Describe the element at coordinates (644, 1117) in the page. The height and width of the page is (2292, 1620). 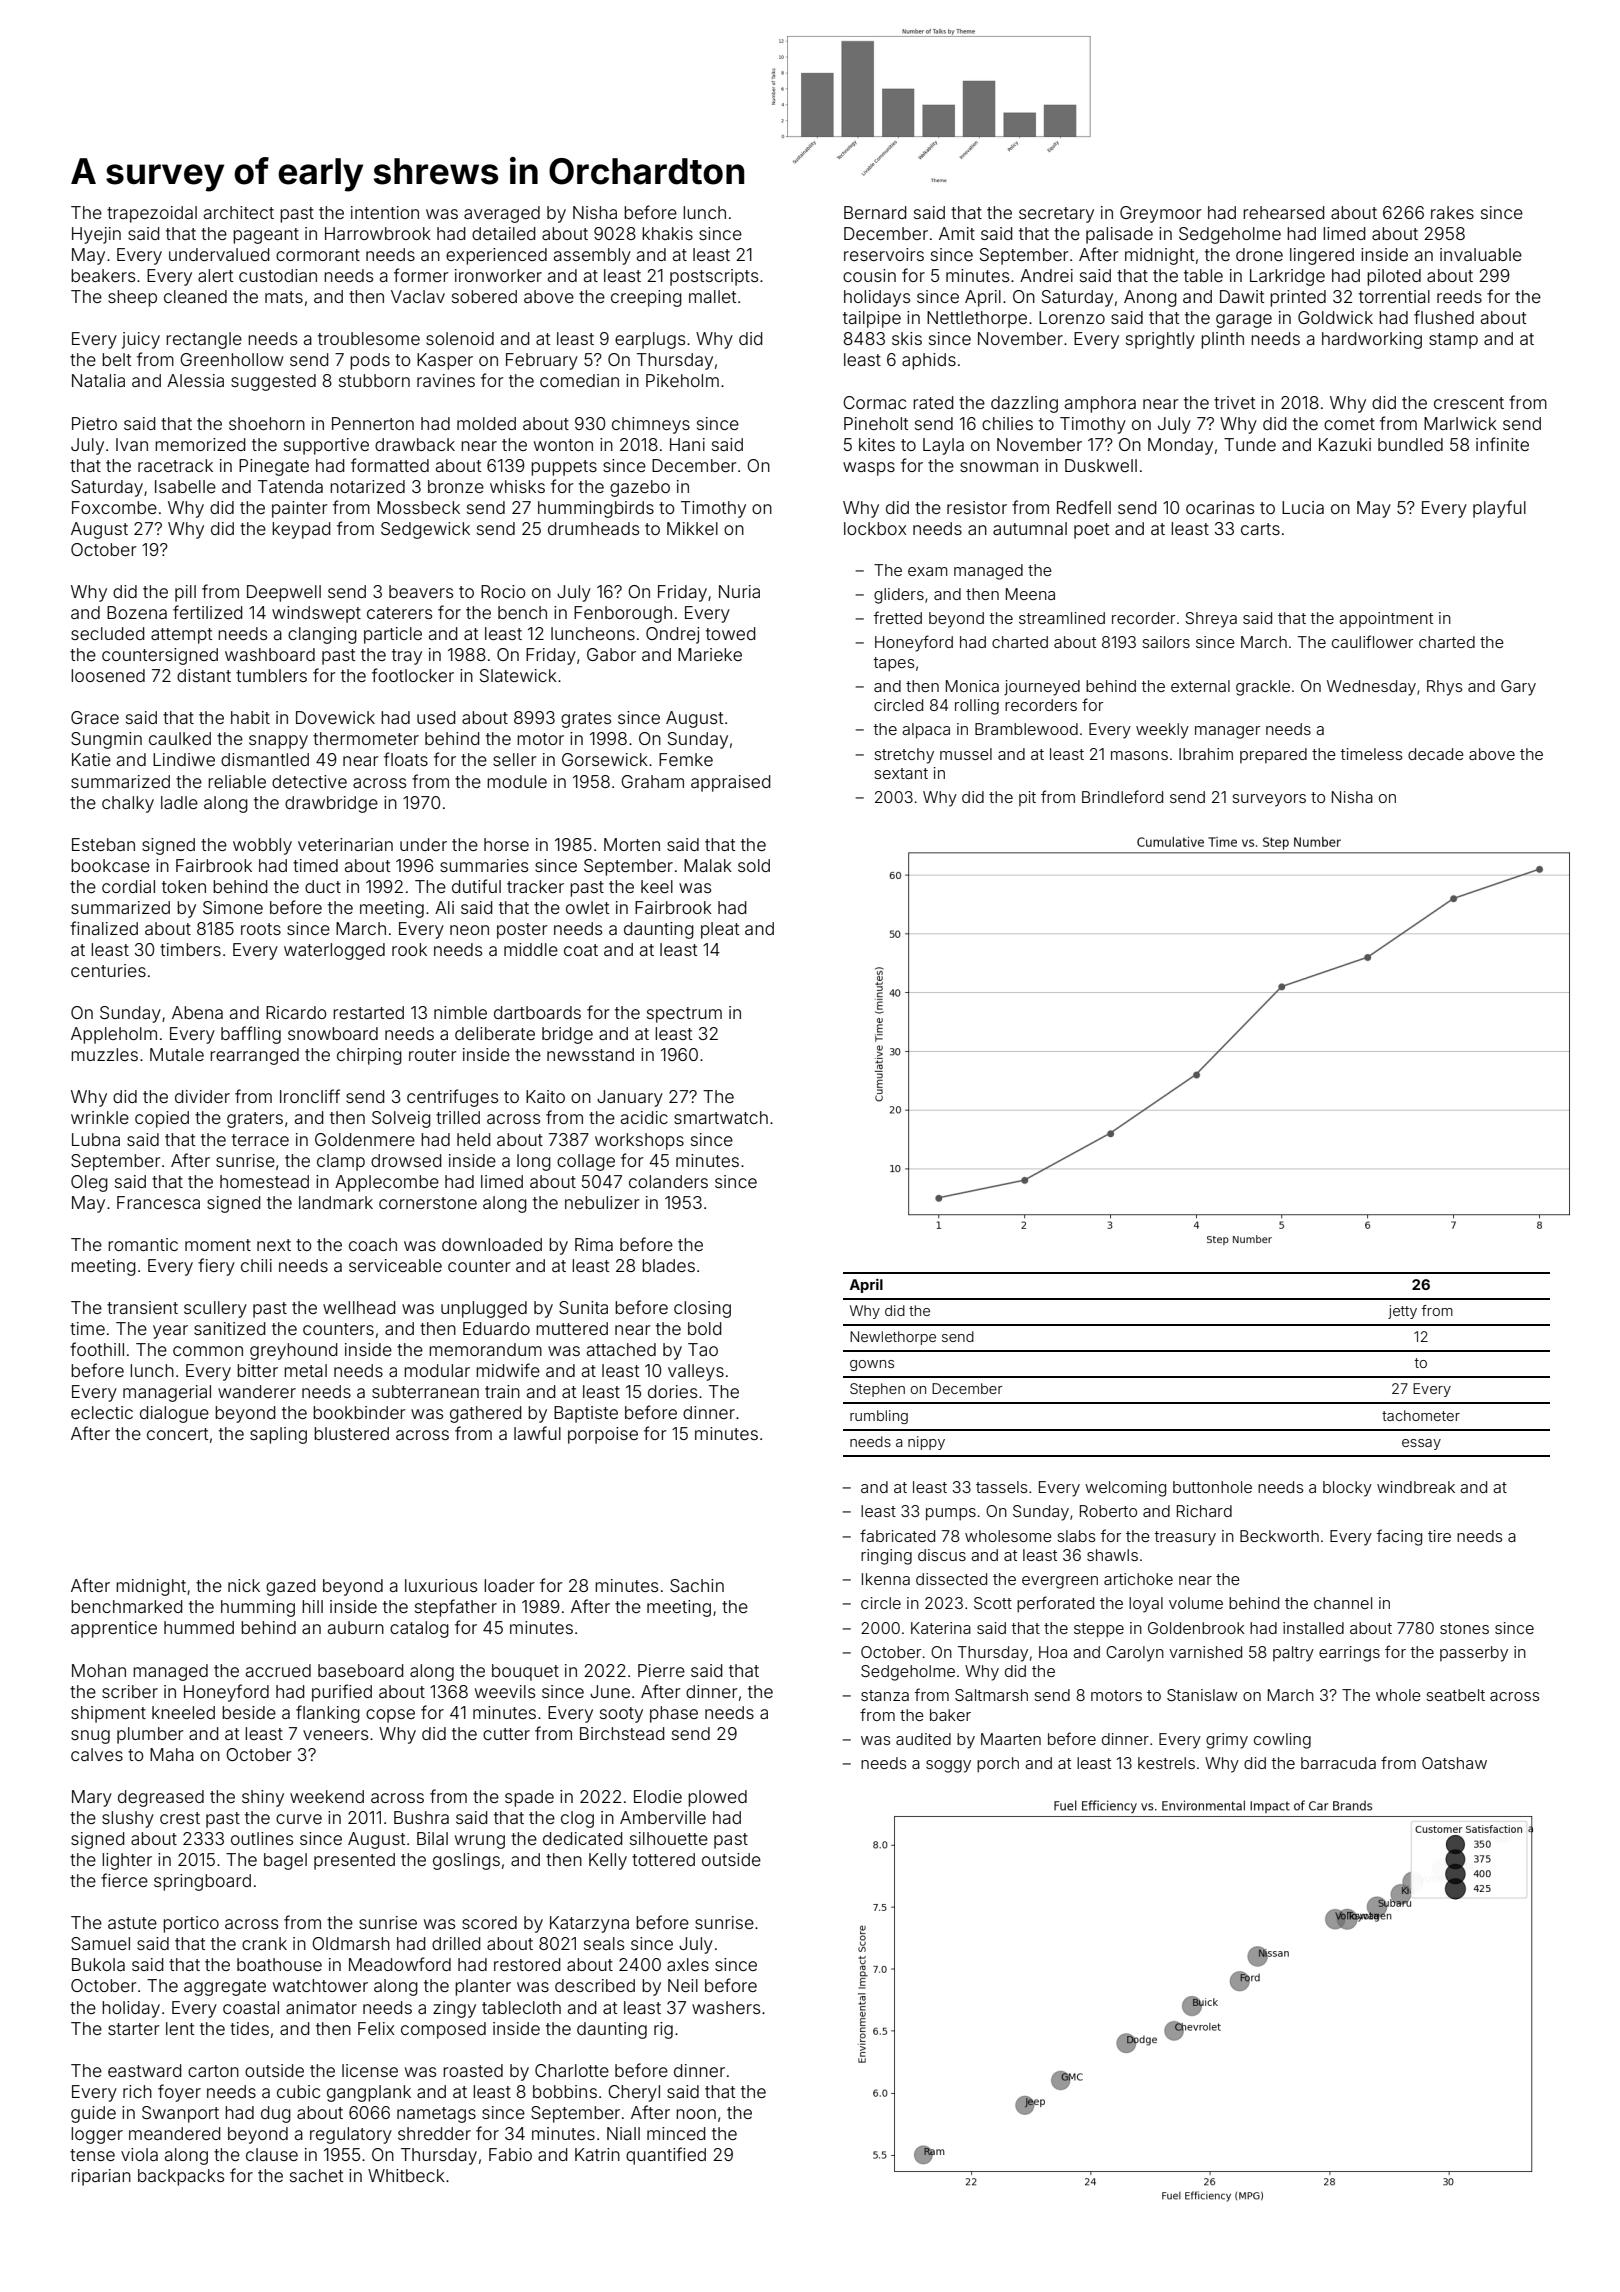
I see `acidic` at that location.
